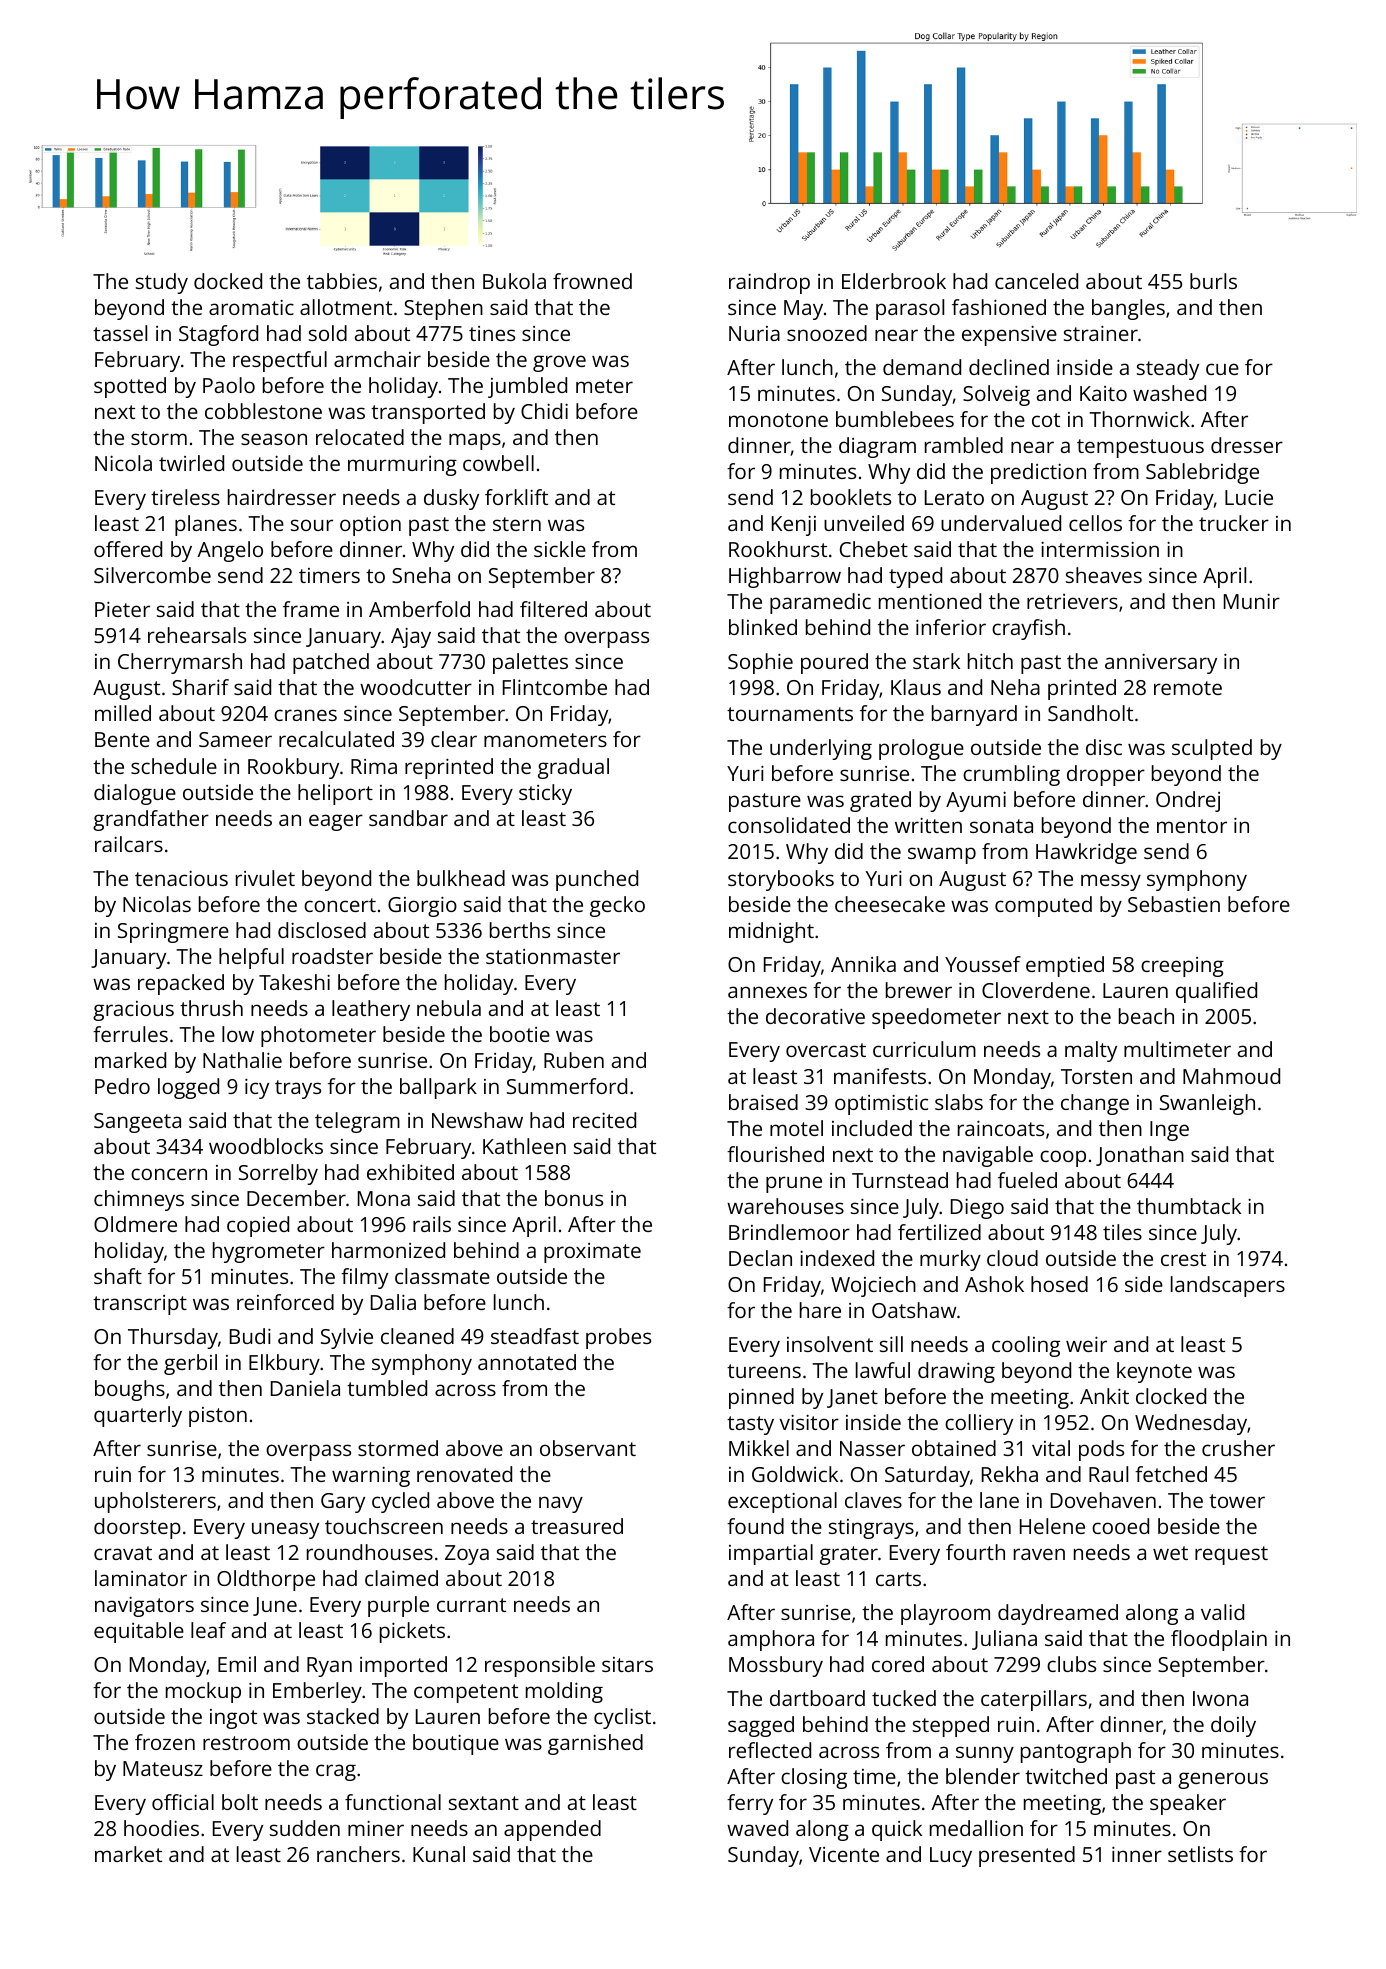 The image size is (1386, 1969). Describe the element at coordinates (151, 820) in the screenshot. I see `grandfather` at that location.
